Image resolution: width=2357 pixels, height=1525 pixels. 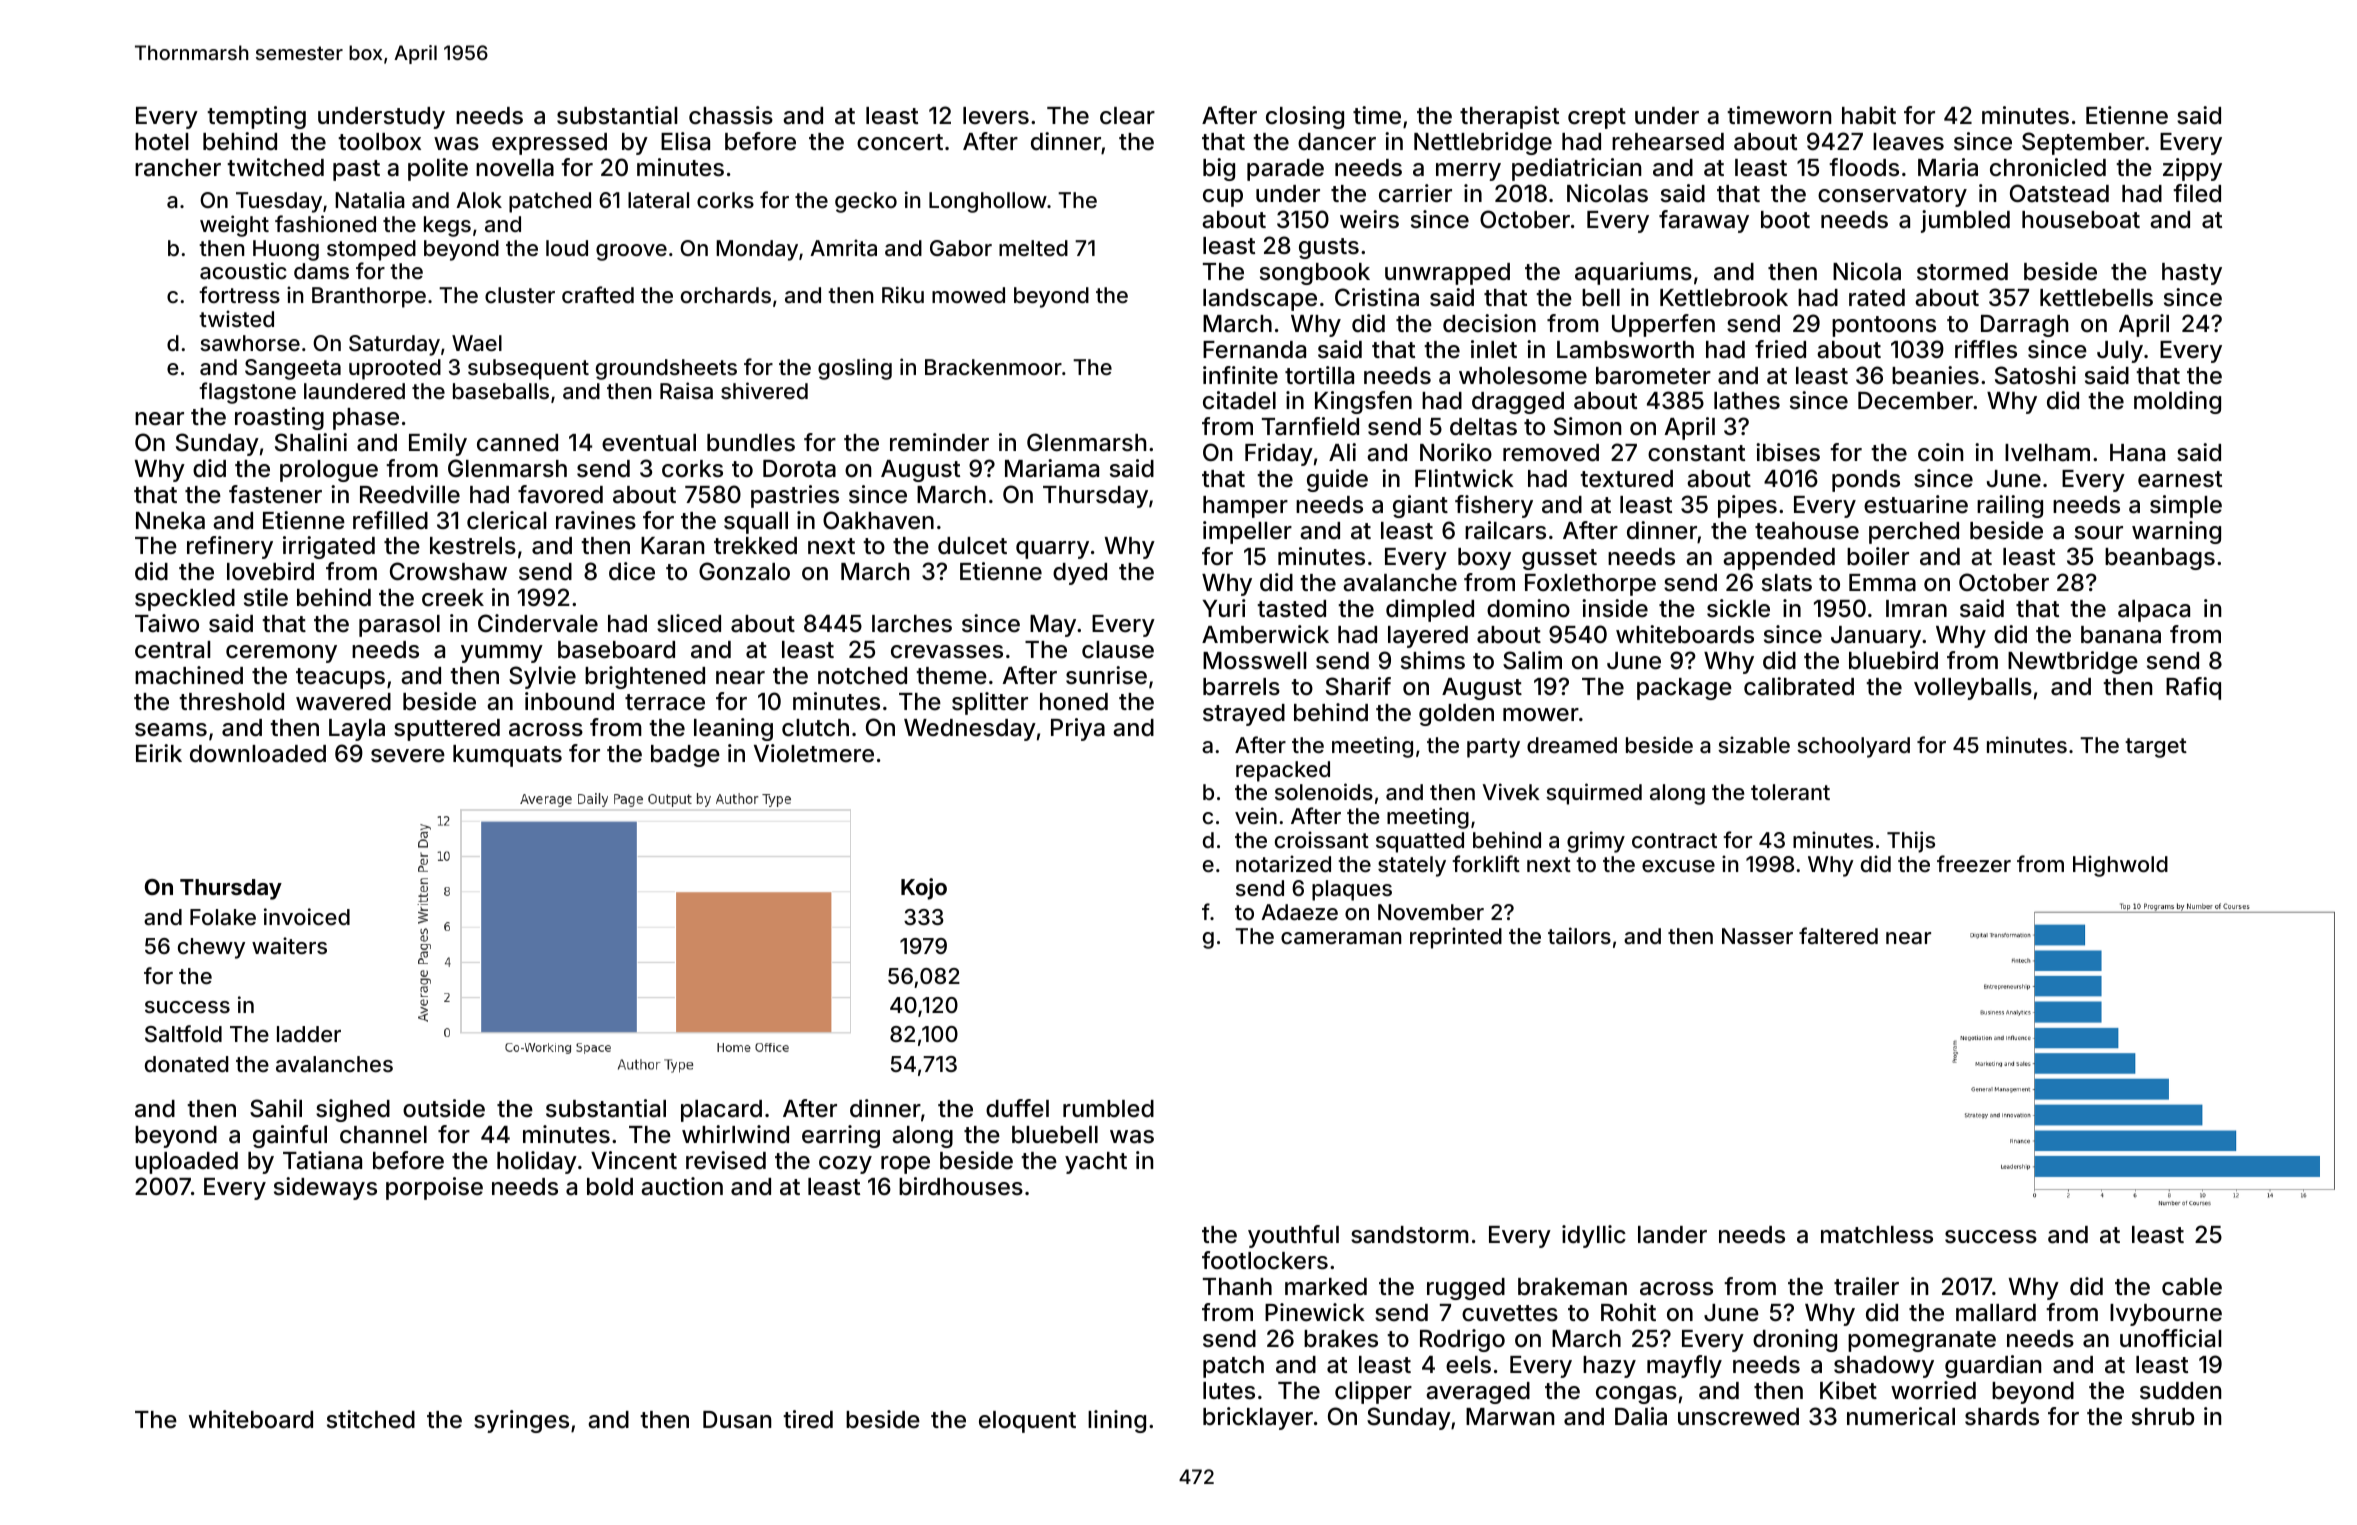 What do you see at coordinates (189, 675) in the screenshot?
I see `machined` at bounding box center [189, 675].
